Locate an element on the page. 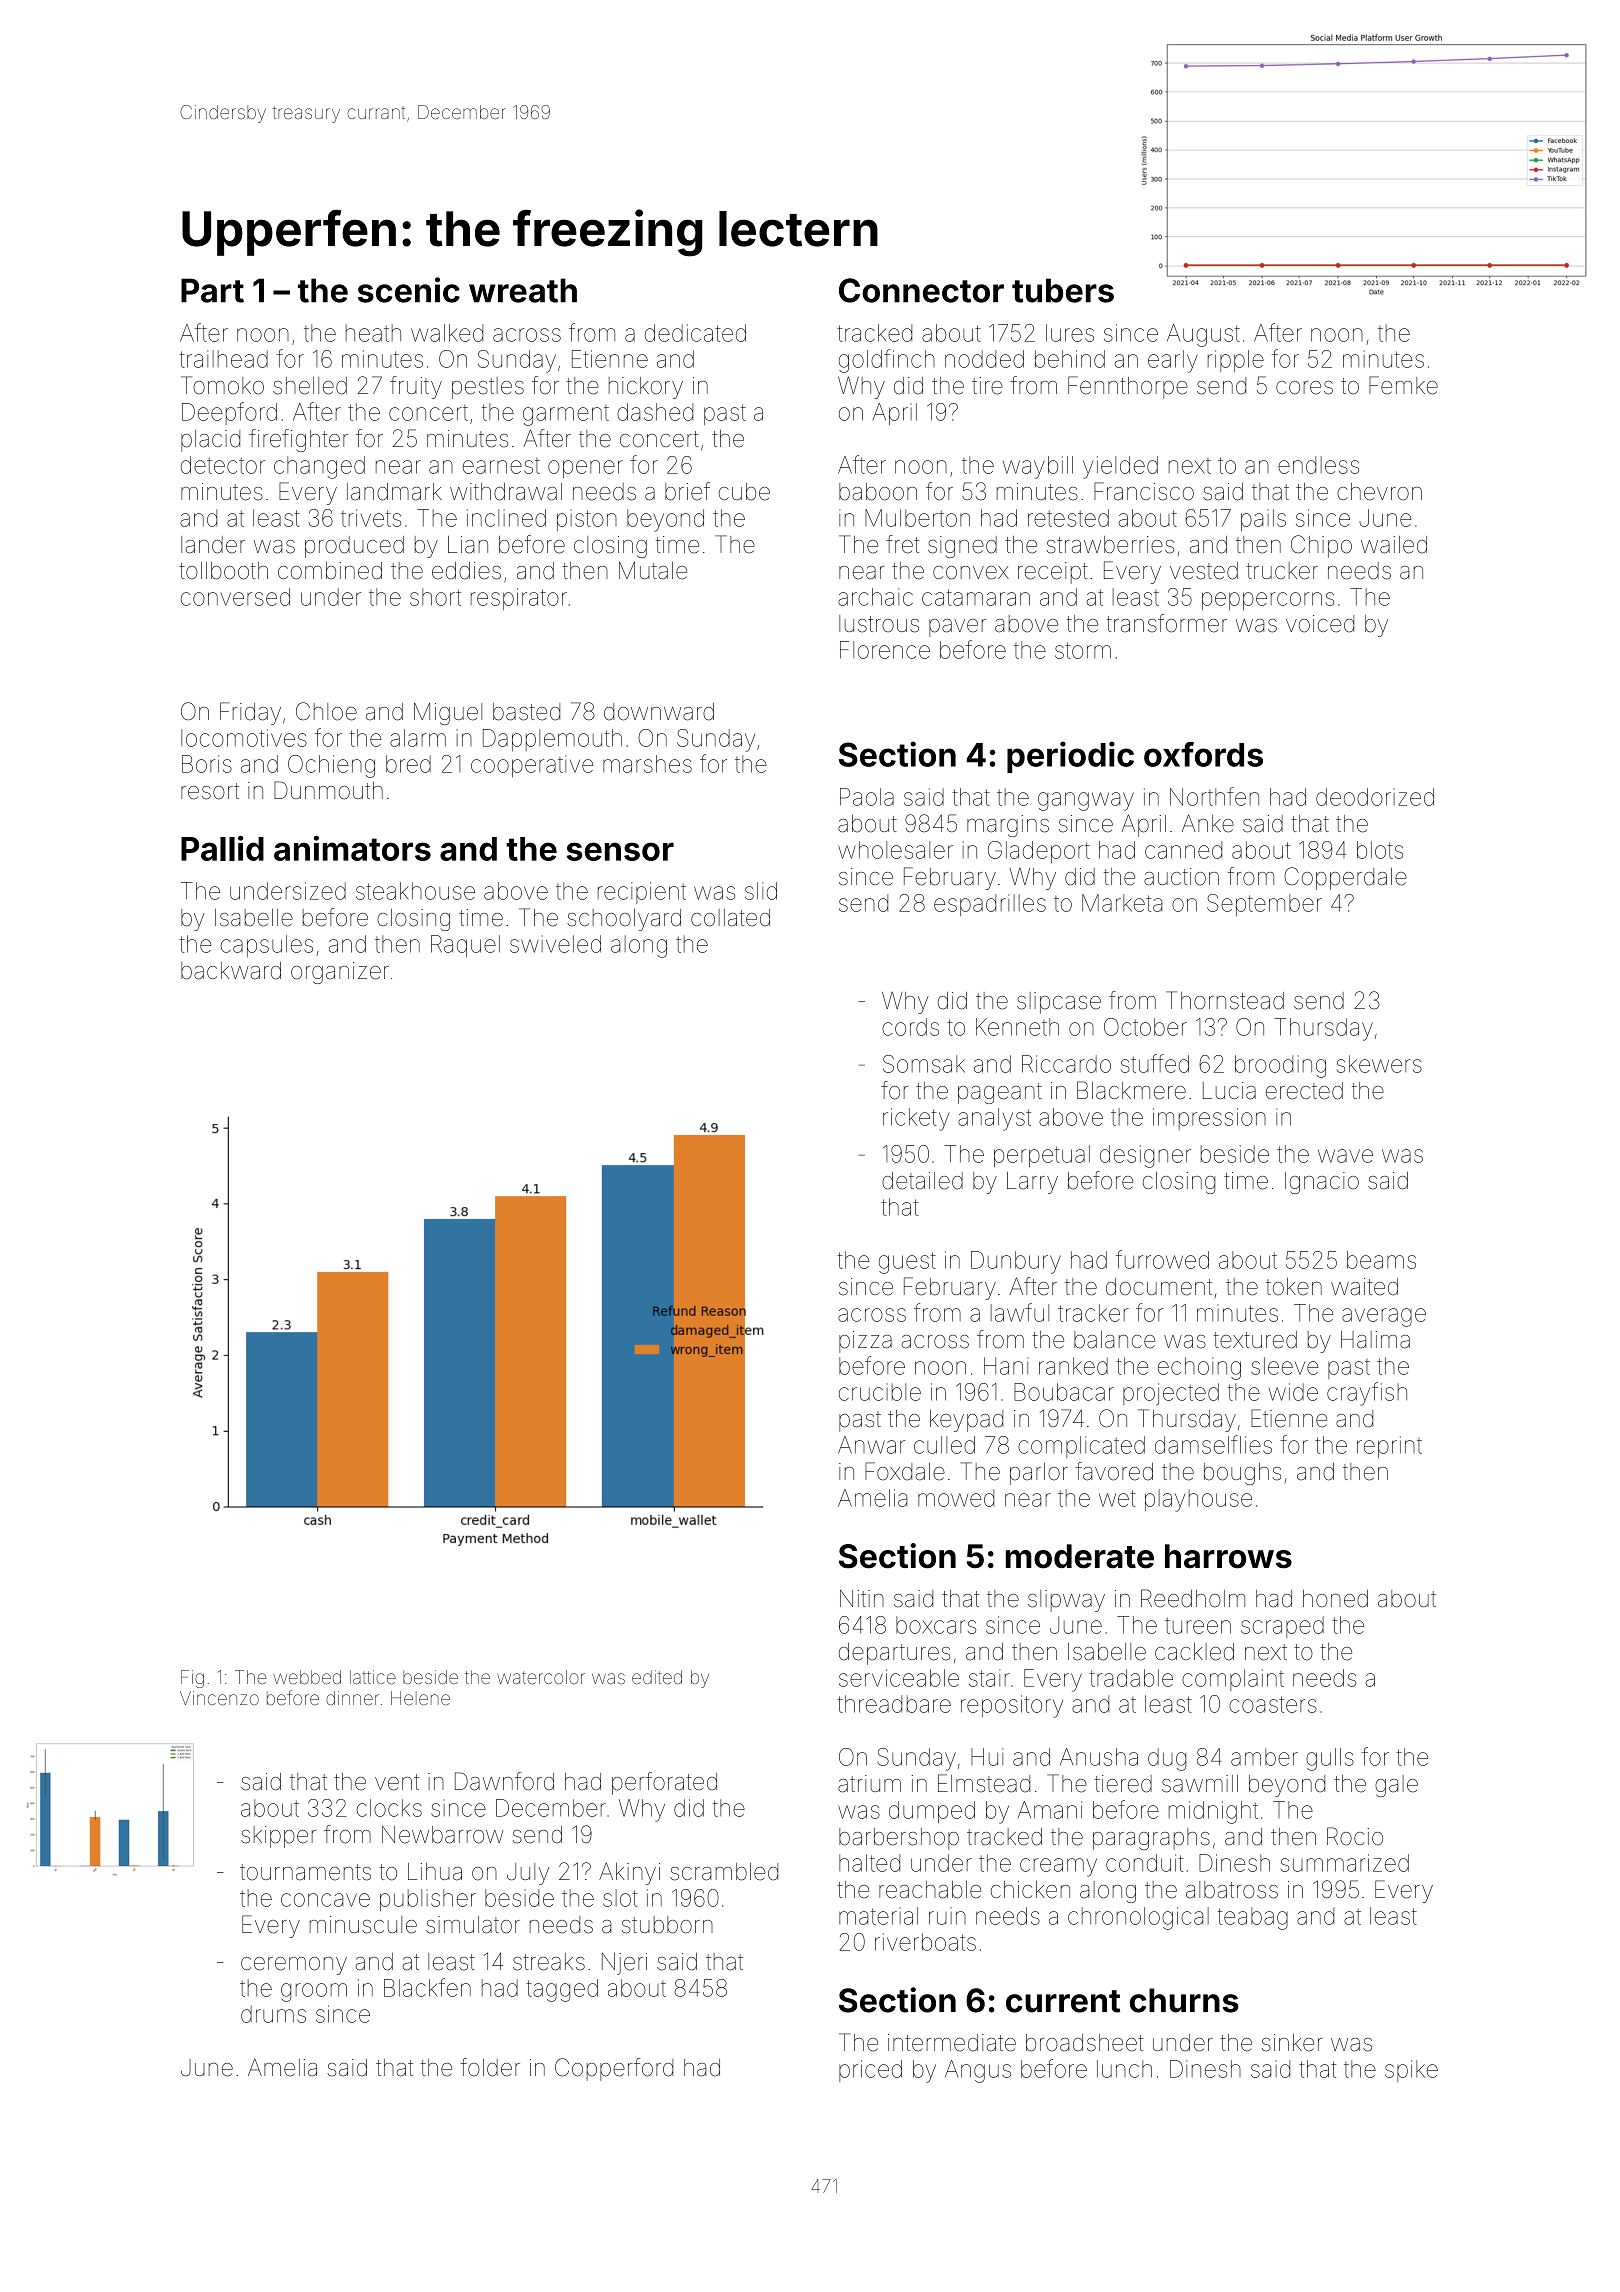  boxcars is located at coordinates (936, 1625).
